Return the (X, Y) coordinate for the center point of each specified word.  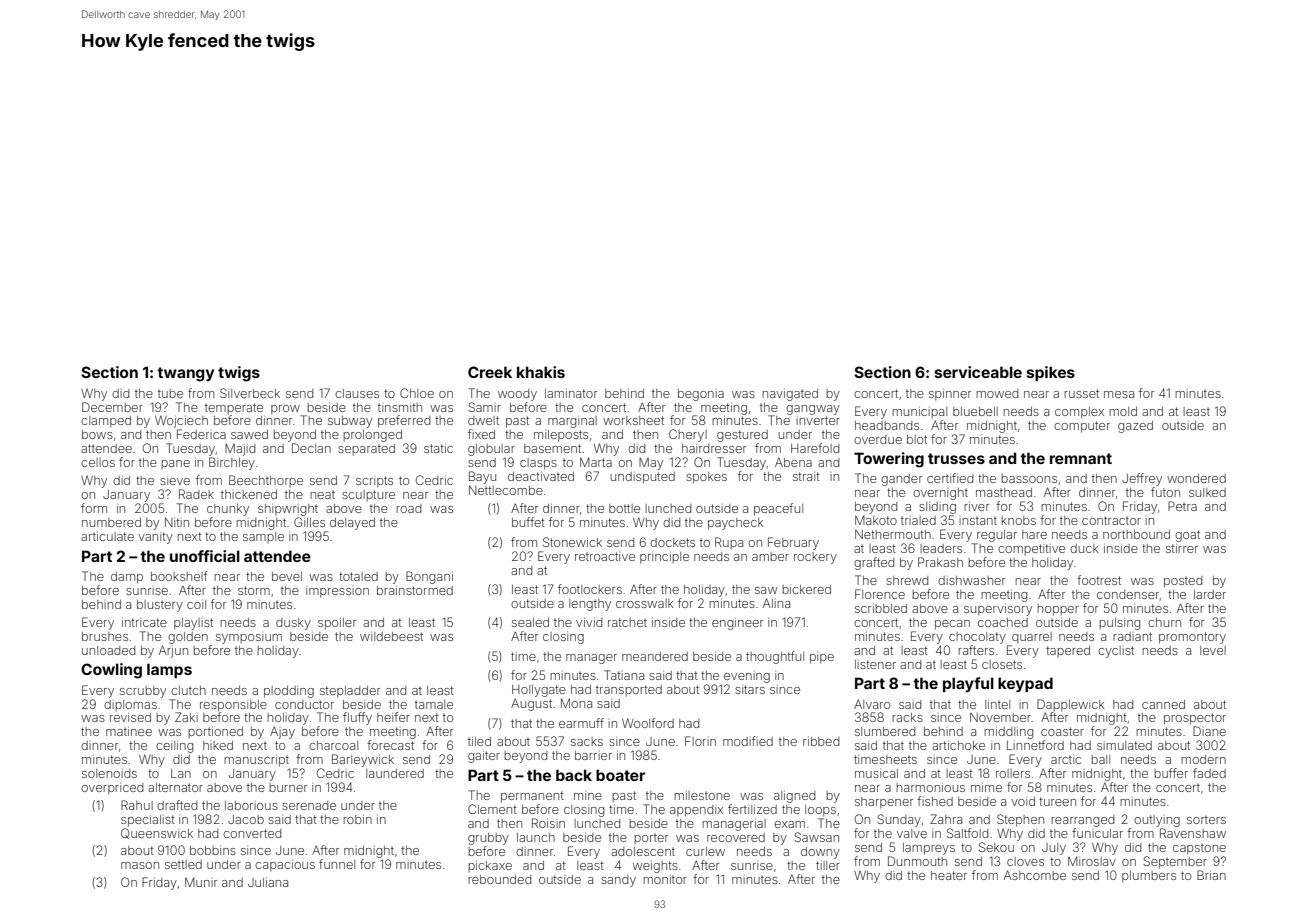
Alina (776, 603)
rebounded (499, 879)
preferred (404, 421)
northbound (1136, 534)
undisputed (643, 478)
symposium (249, 638)
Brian (1211, 875)
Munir (201, 882)
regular (997, 536)
